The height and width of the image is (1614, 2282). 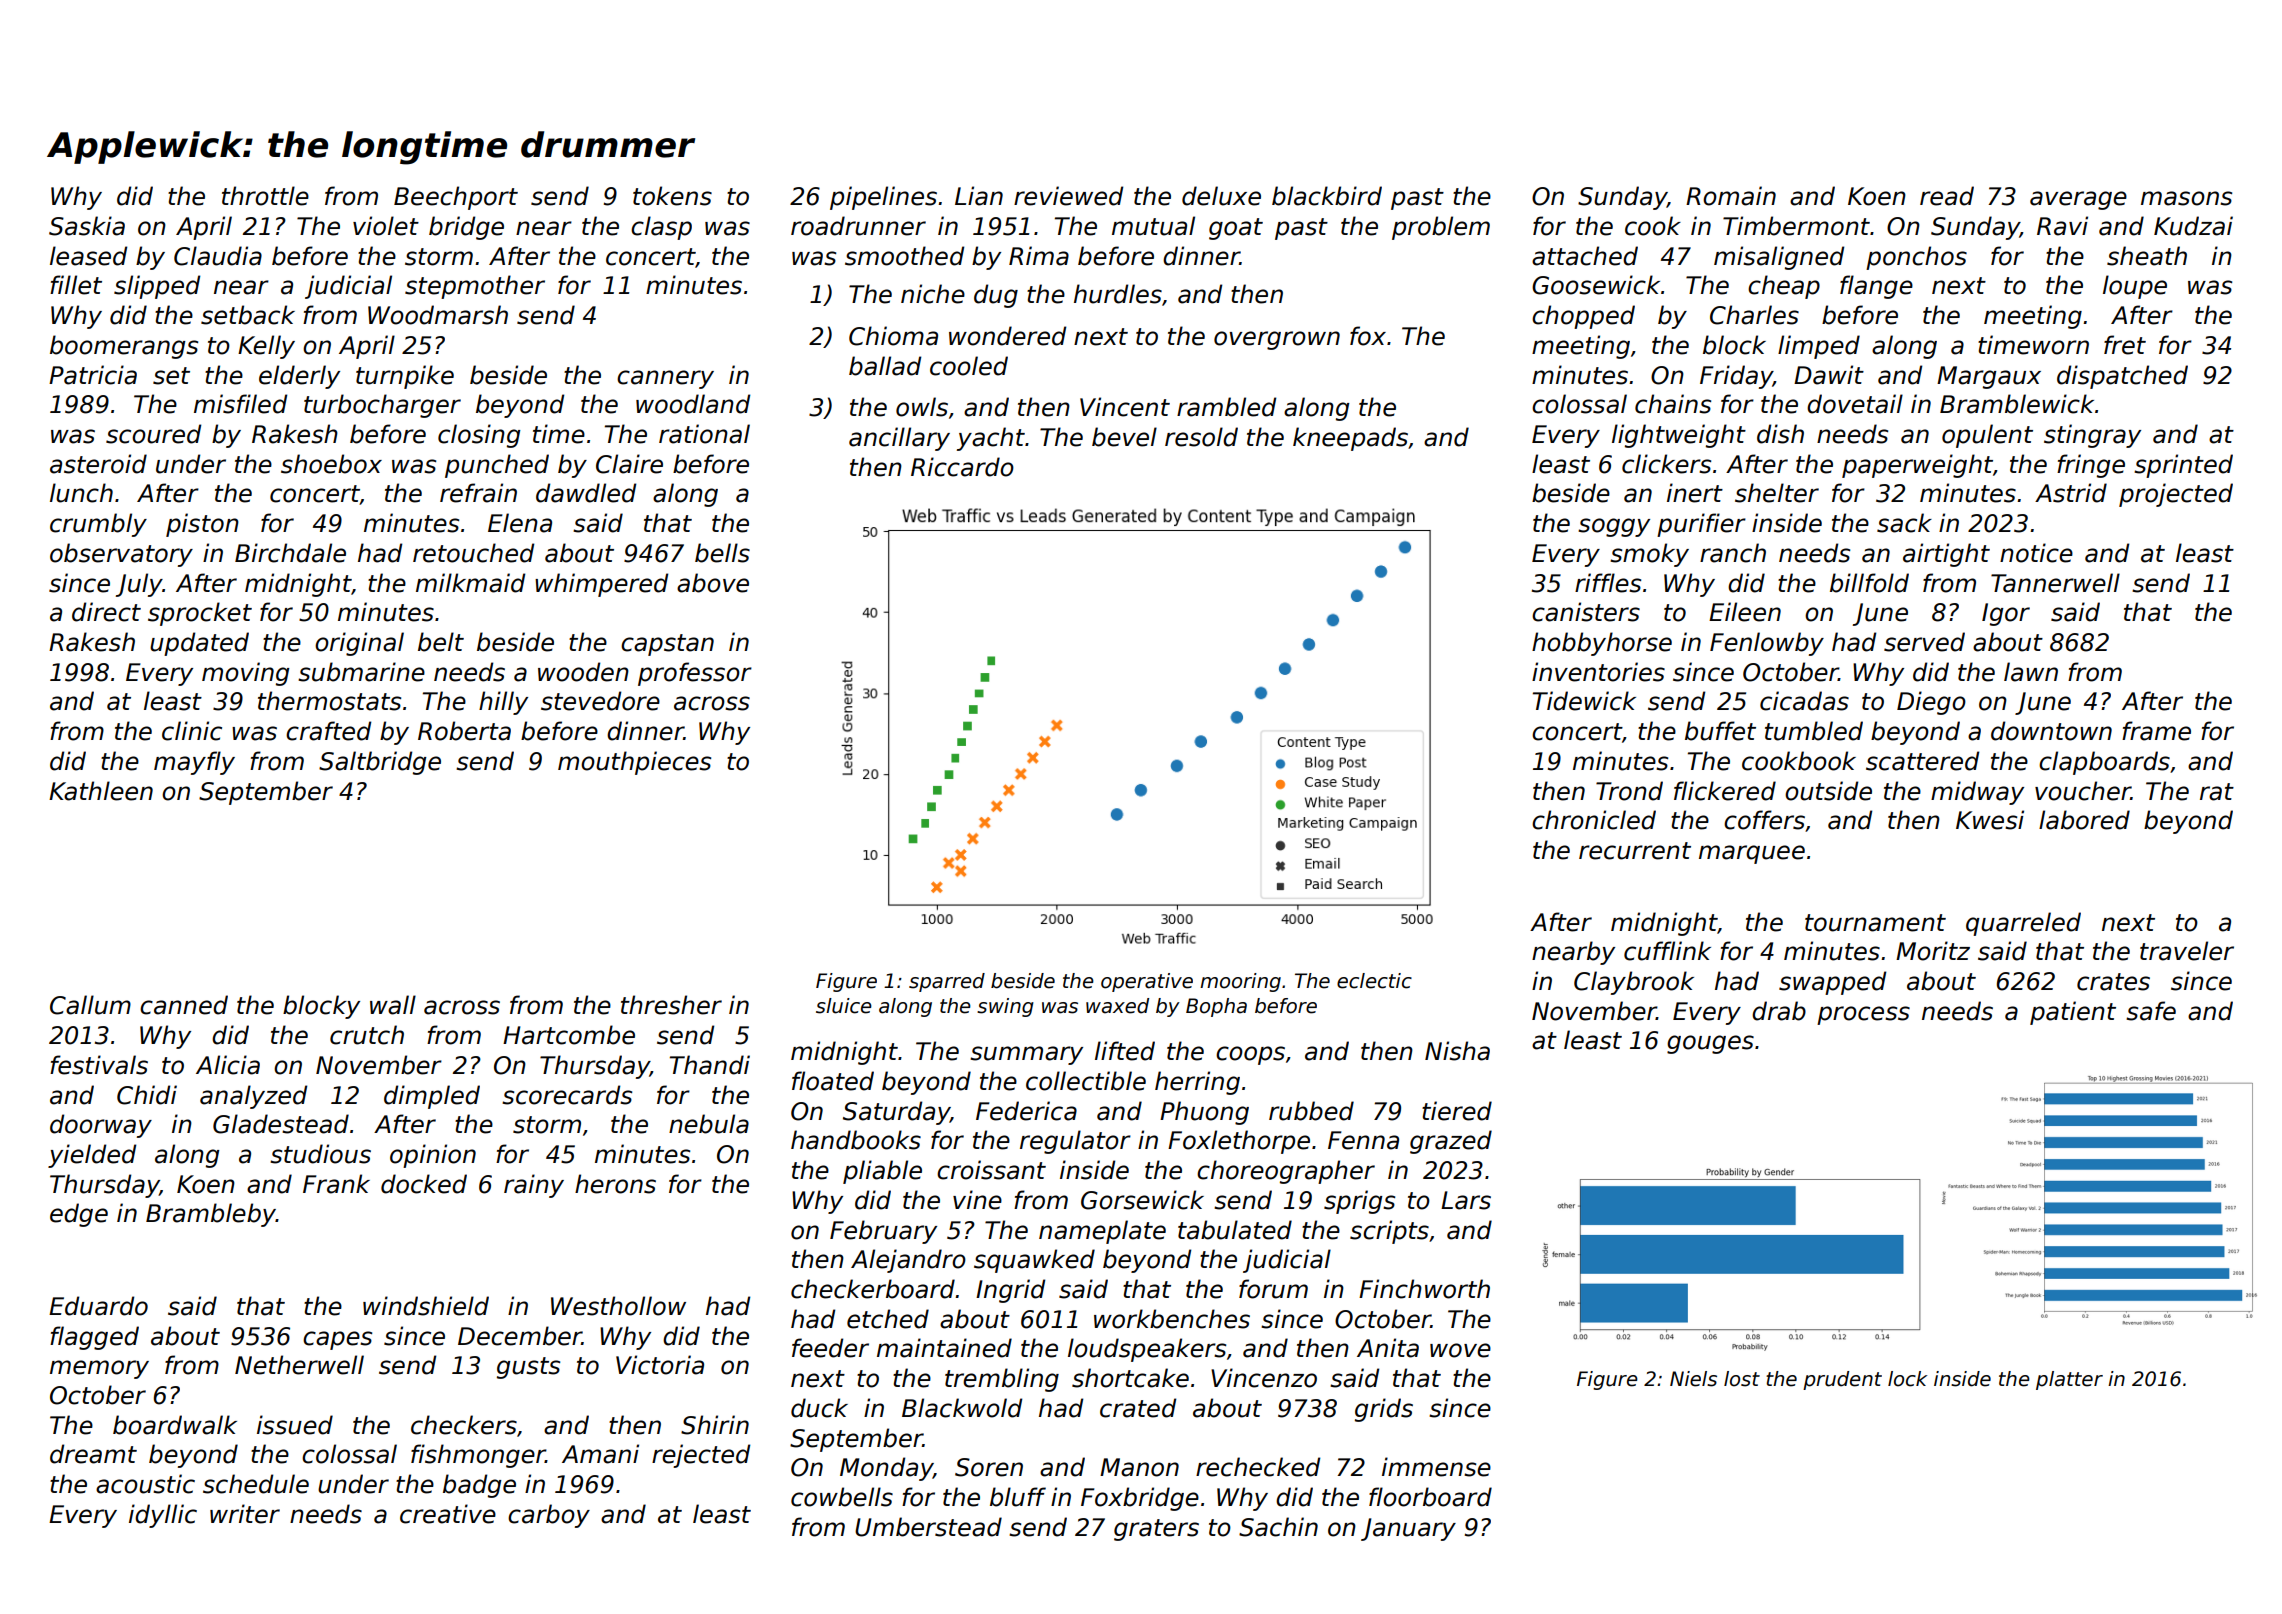 I want to click on asteroid, so click(x=98, y=464).
